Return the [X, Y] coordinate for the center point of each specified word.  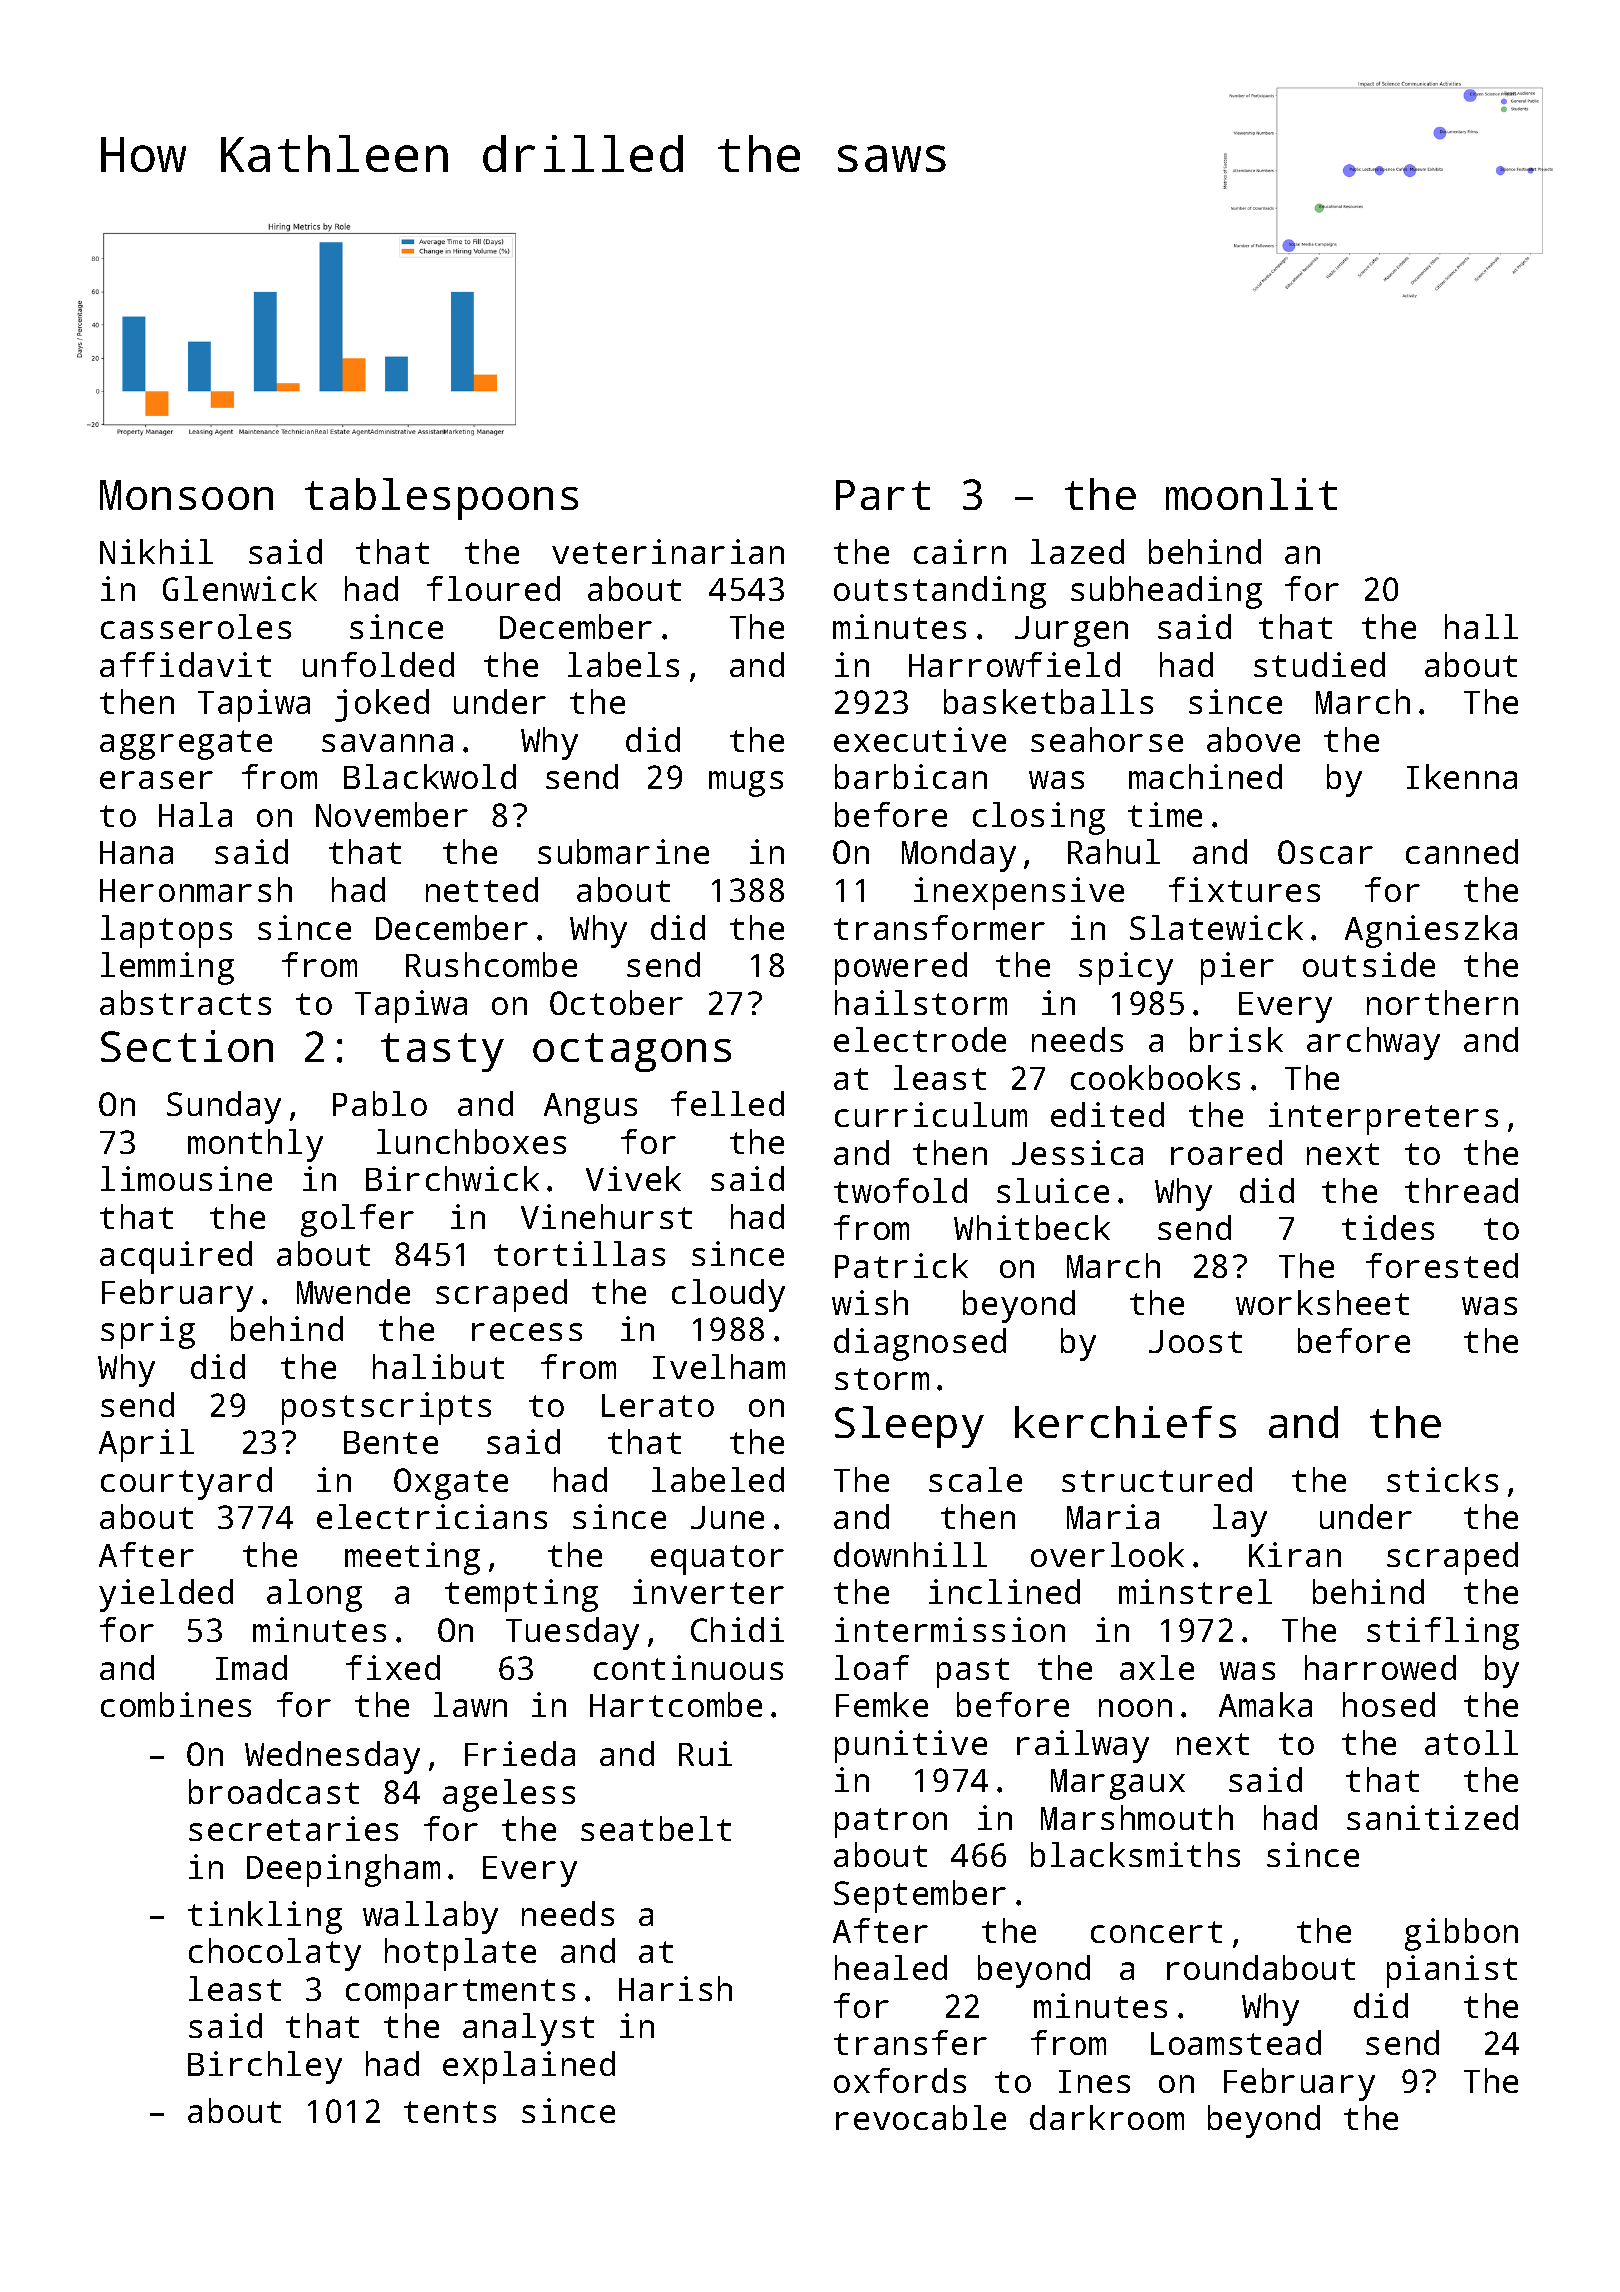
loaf [872, 1667]
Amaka [1265, 1704]
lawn [470, 1704]
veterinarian [668, 551]
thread [1461, 1190]
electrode [920, 1039]
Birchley [265, 2067]
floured [493, 588]
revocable [921, 2117]
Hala [195, 814]
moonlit [1251, 494]
